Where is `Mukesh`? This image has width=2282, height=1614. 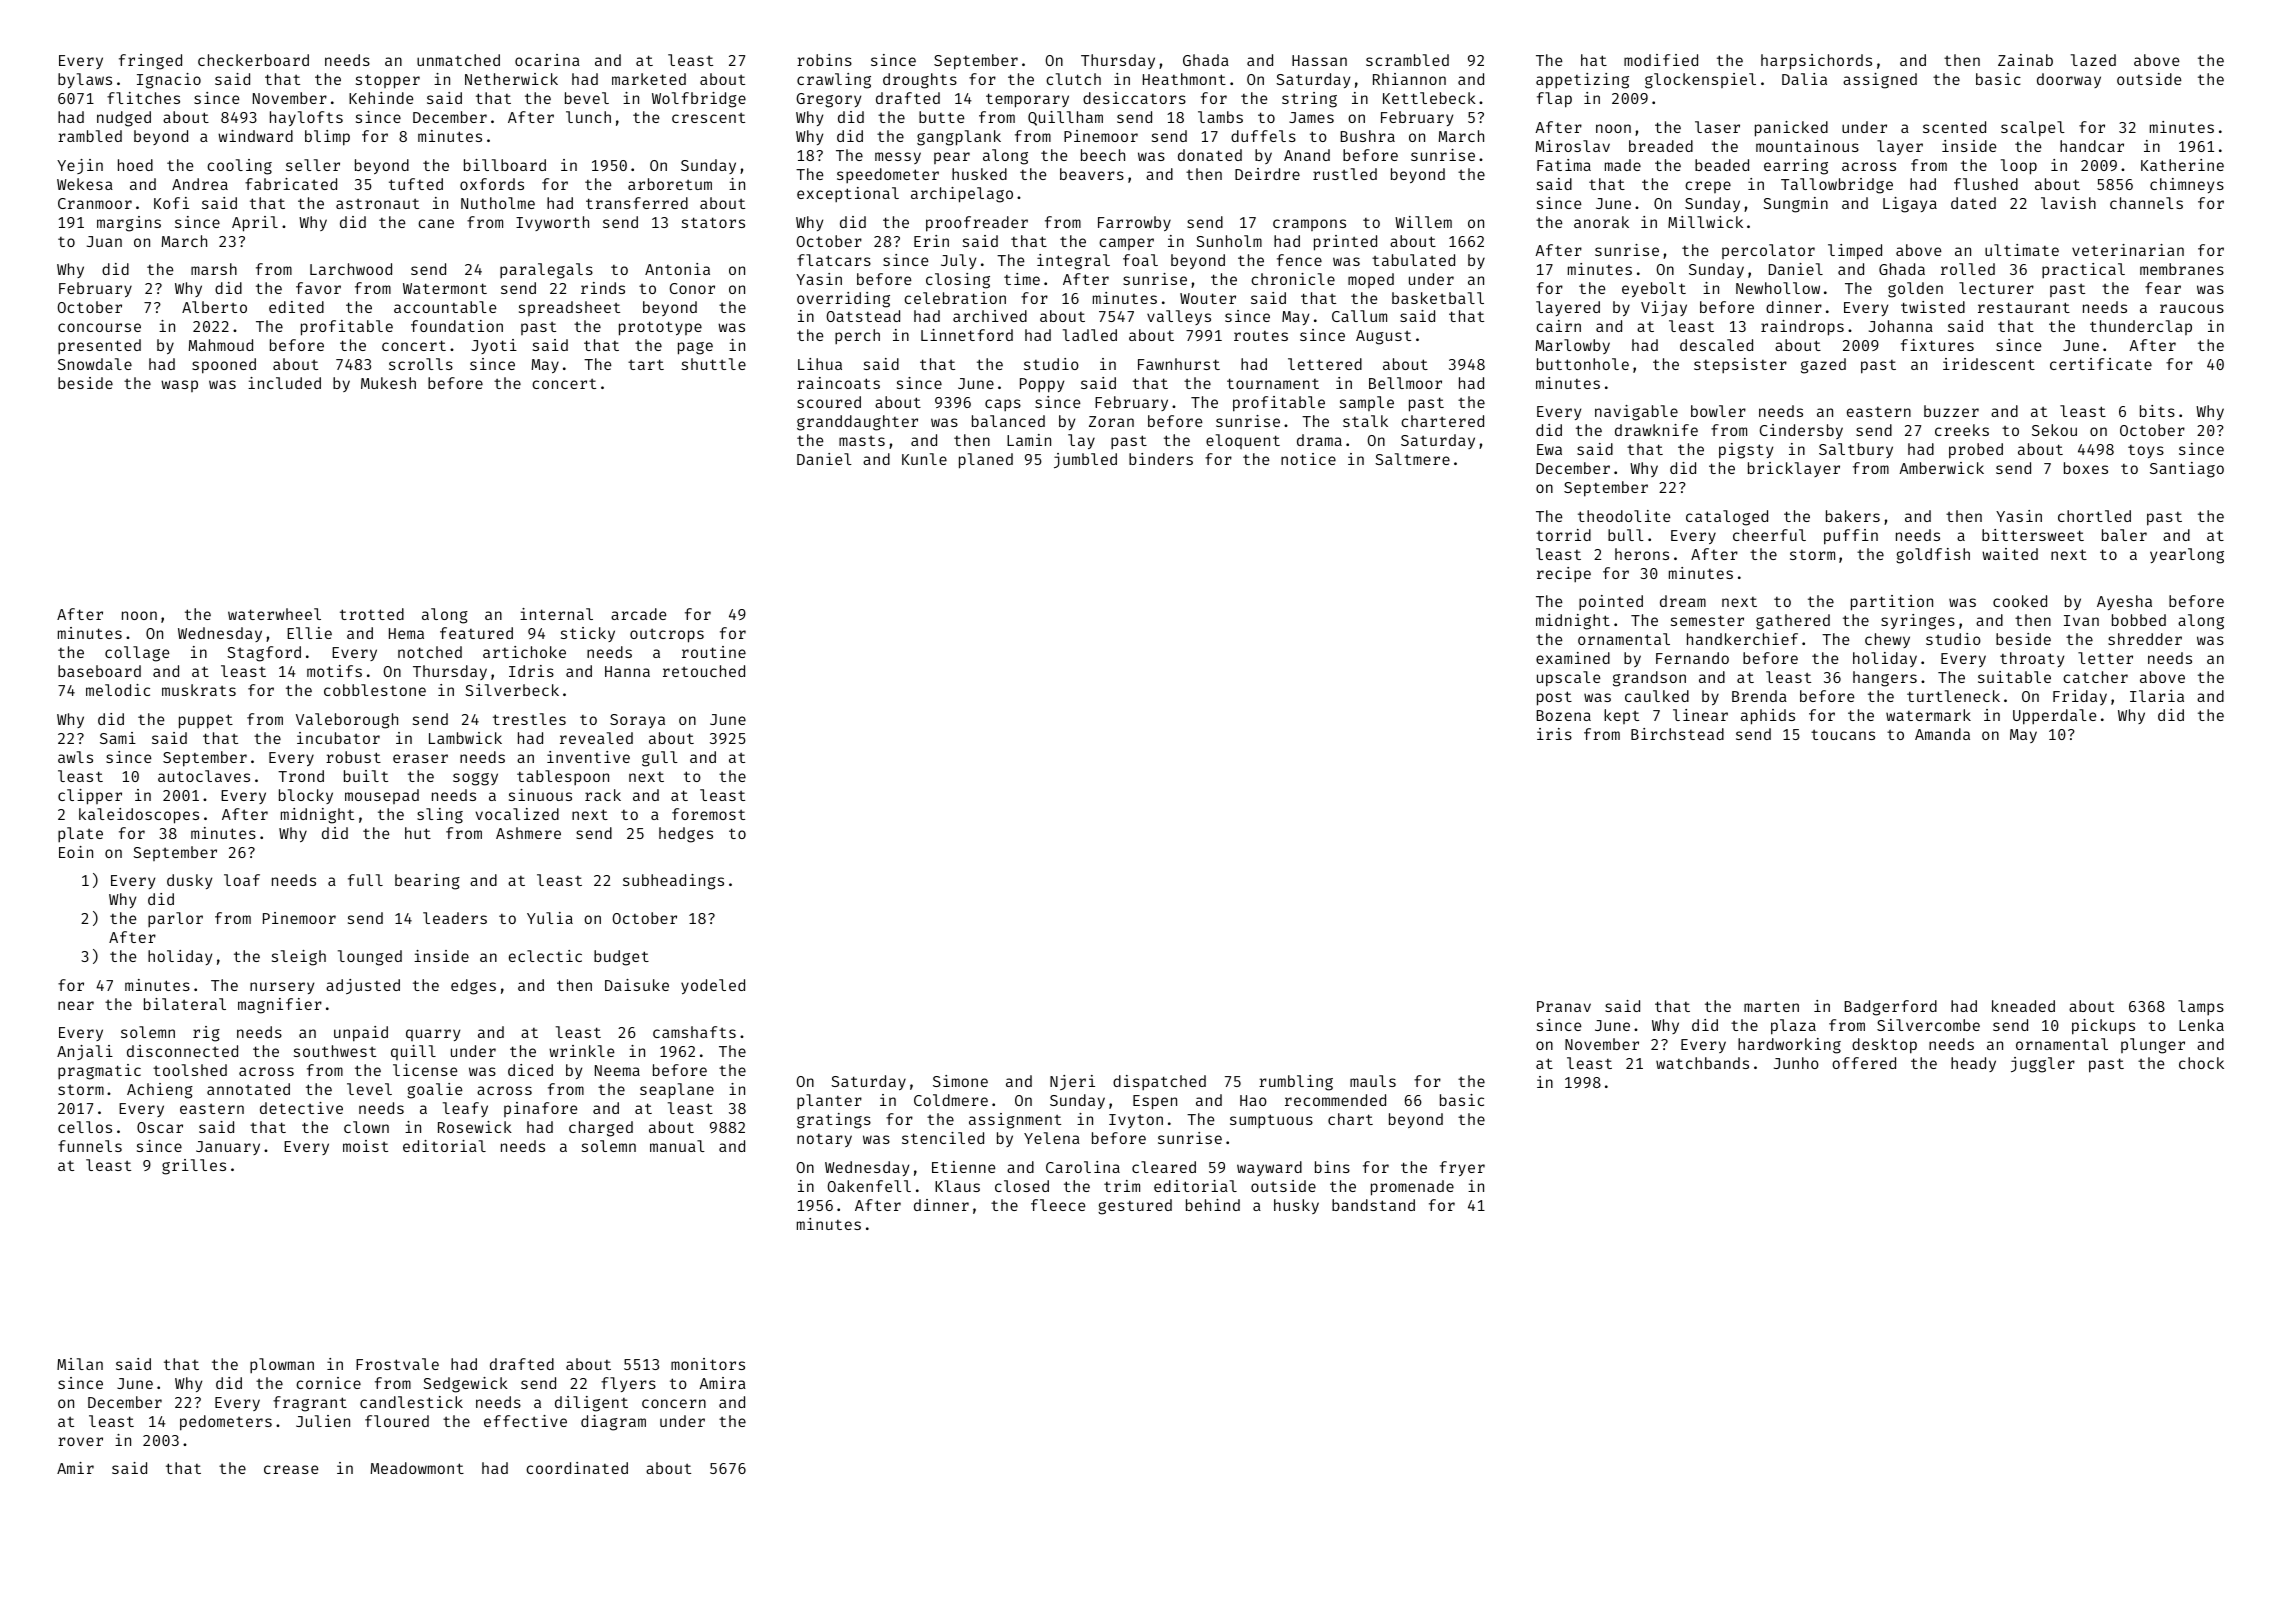
Mukesh is located at coordinates (388, 383).
